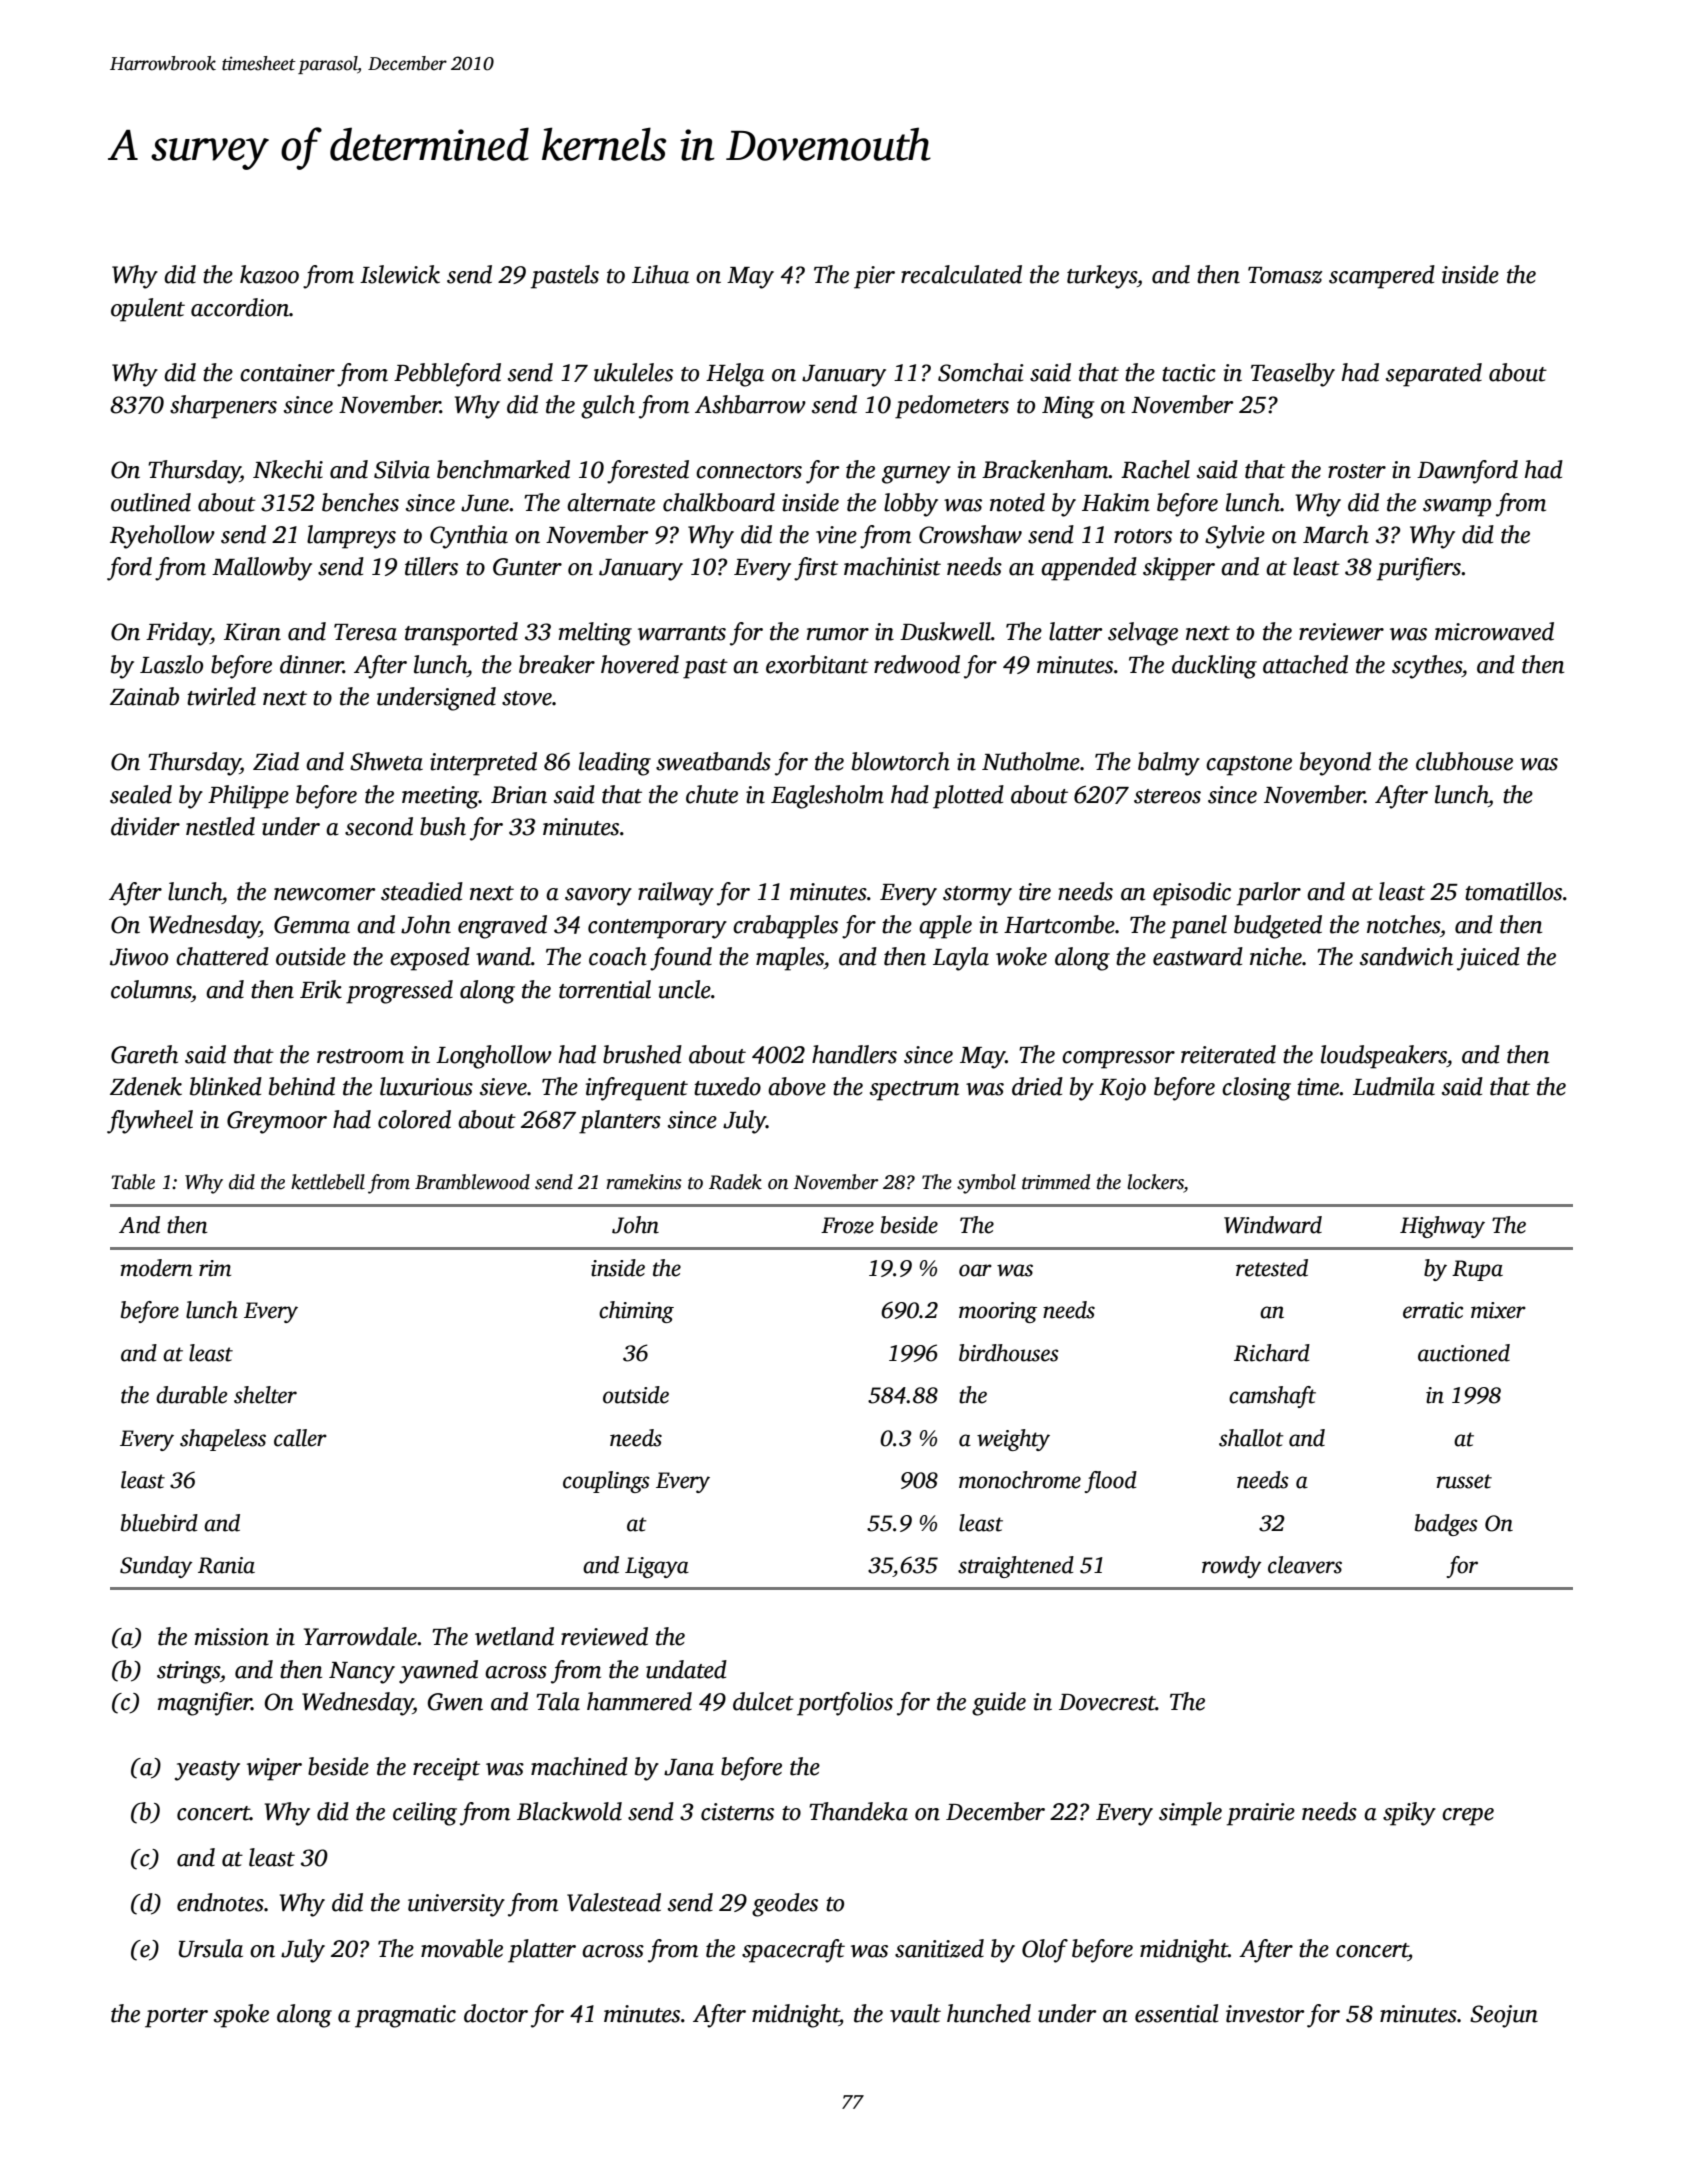 The width and height of the image is (1683, 2178). I want to click on investor, so click(1265, 2014).
